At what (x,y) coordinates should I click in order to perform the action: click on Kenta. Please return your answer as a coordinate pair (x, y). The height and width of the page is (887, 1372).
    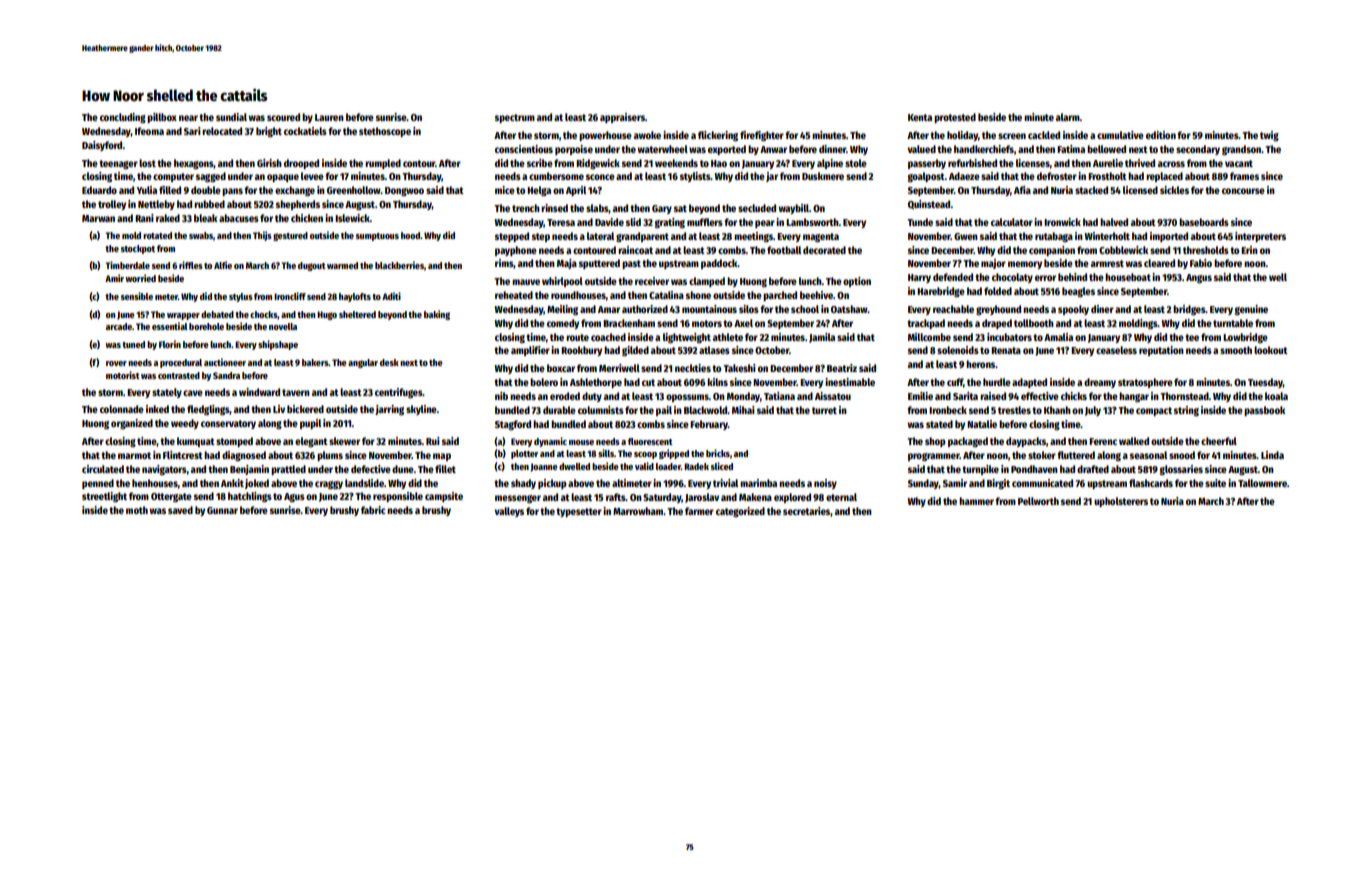
    Looking at the image, I should click on (920, 117).
